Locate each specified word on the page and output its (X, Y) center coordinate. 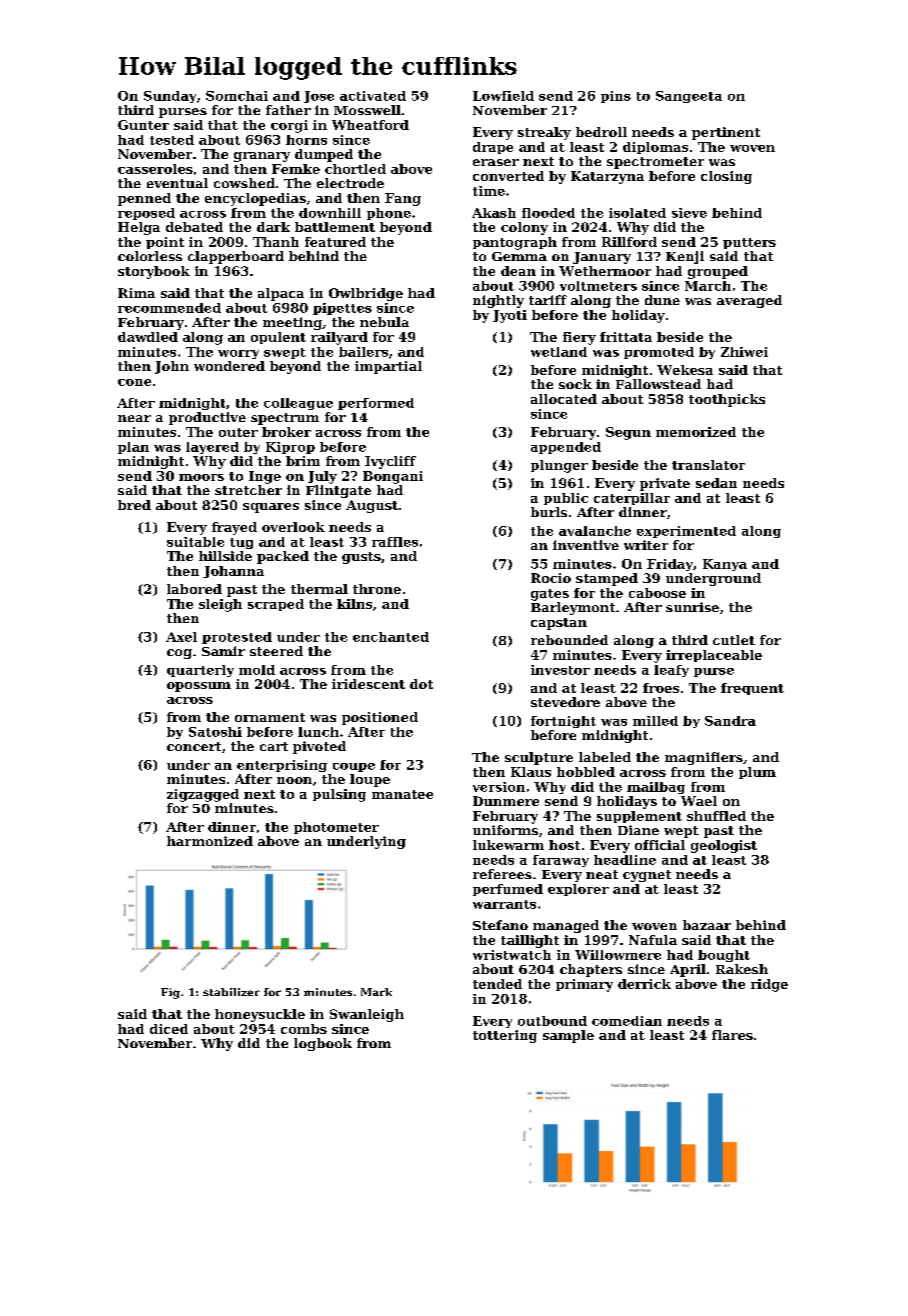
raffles (395, 542)
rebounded (569, 640)
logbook (323, 1044)
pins (616, 97)
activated (373, 96)
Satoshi (215, 732)
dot (421, 684)
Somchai (237, 96)
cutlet (734, 640)
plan (133, 448)
